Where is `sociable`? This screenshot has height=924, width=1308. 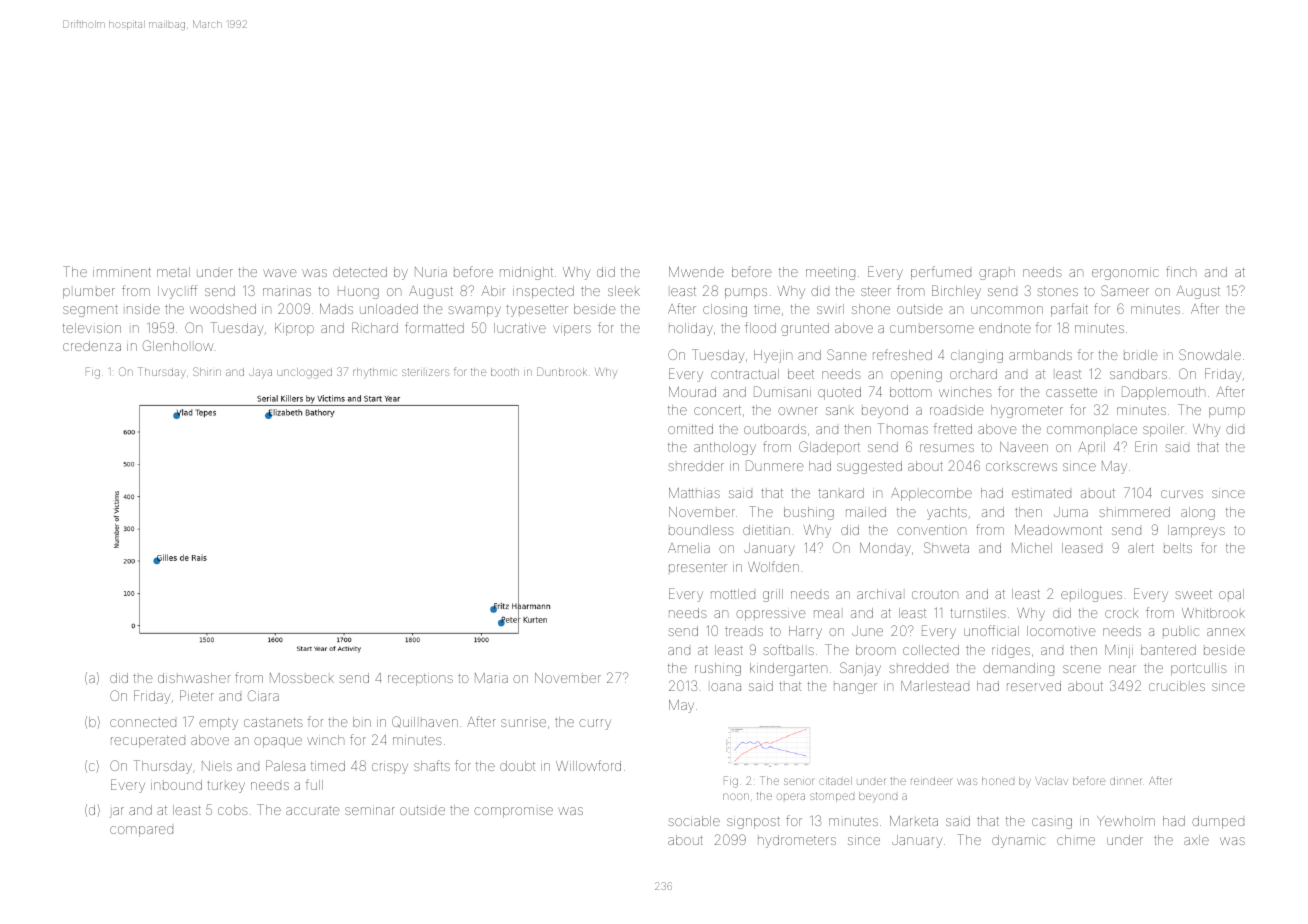
sociable is located at coordinates (694, 821).
